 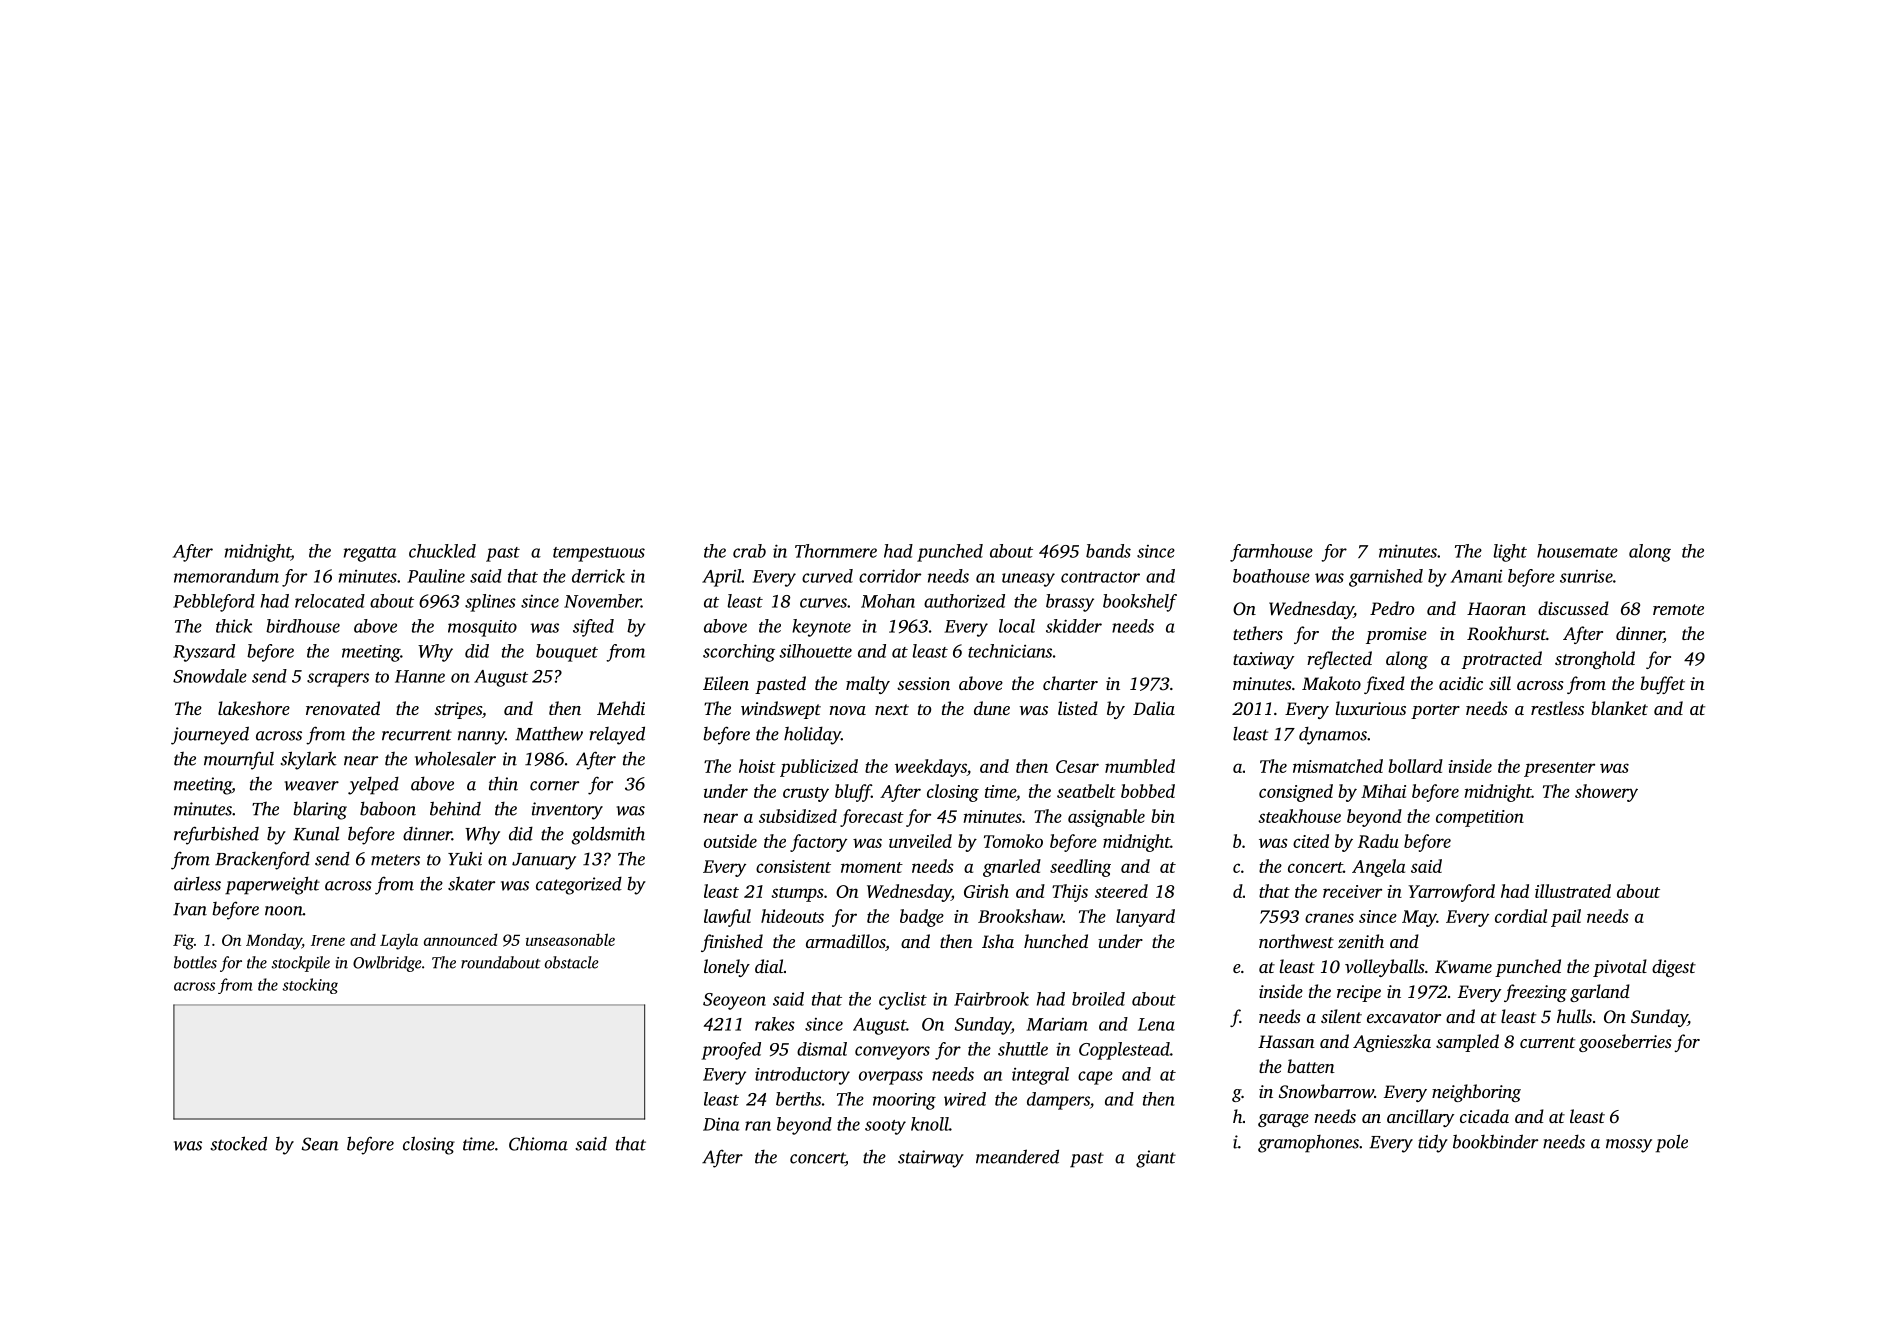 What do you see at coordinates (1484, 1116) in the screenshot?
I see `cicada` at bounding box center [1484, 1116].
